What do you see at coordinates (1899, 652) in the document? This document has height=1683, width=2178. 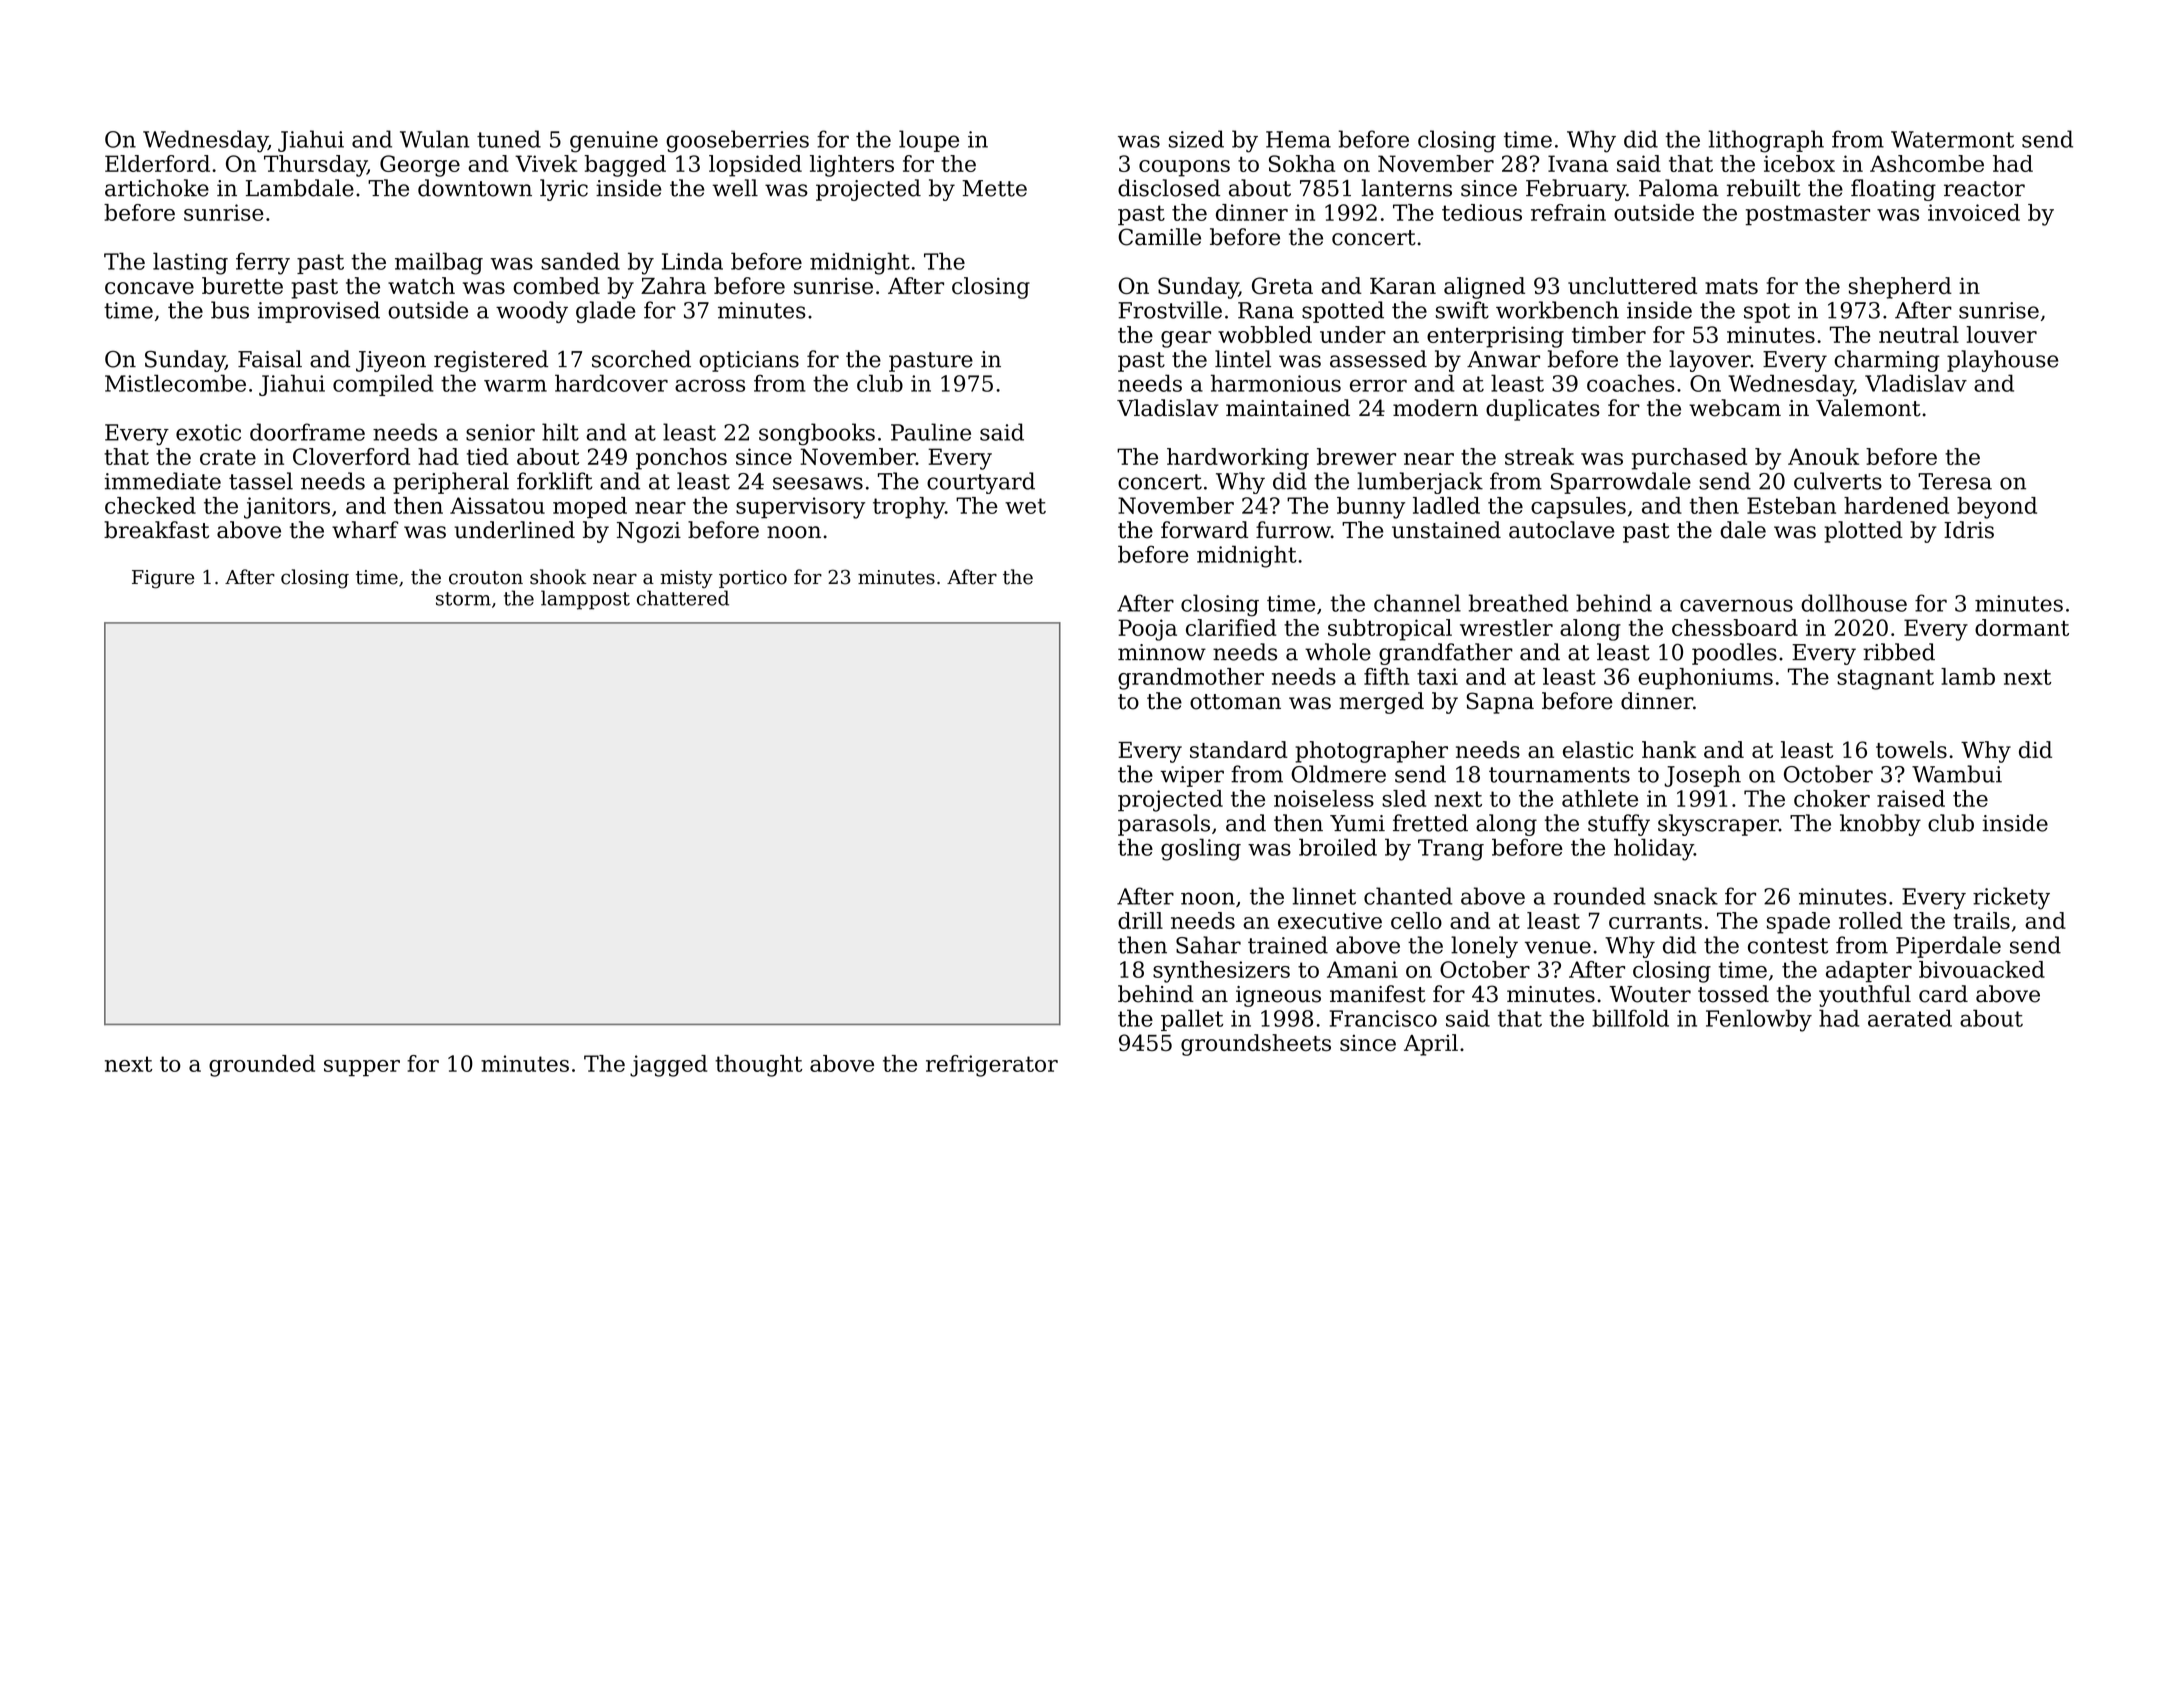 I see `ribbed` at bounding box center [1899, 652].
